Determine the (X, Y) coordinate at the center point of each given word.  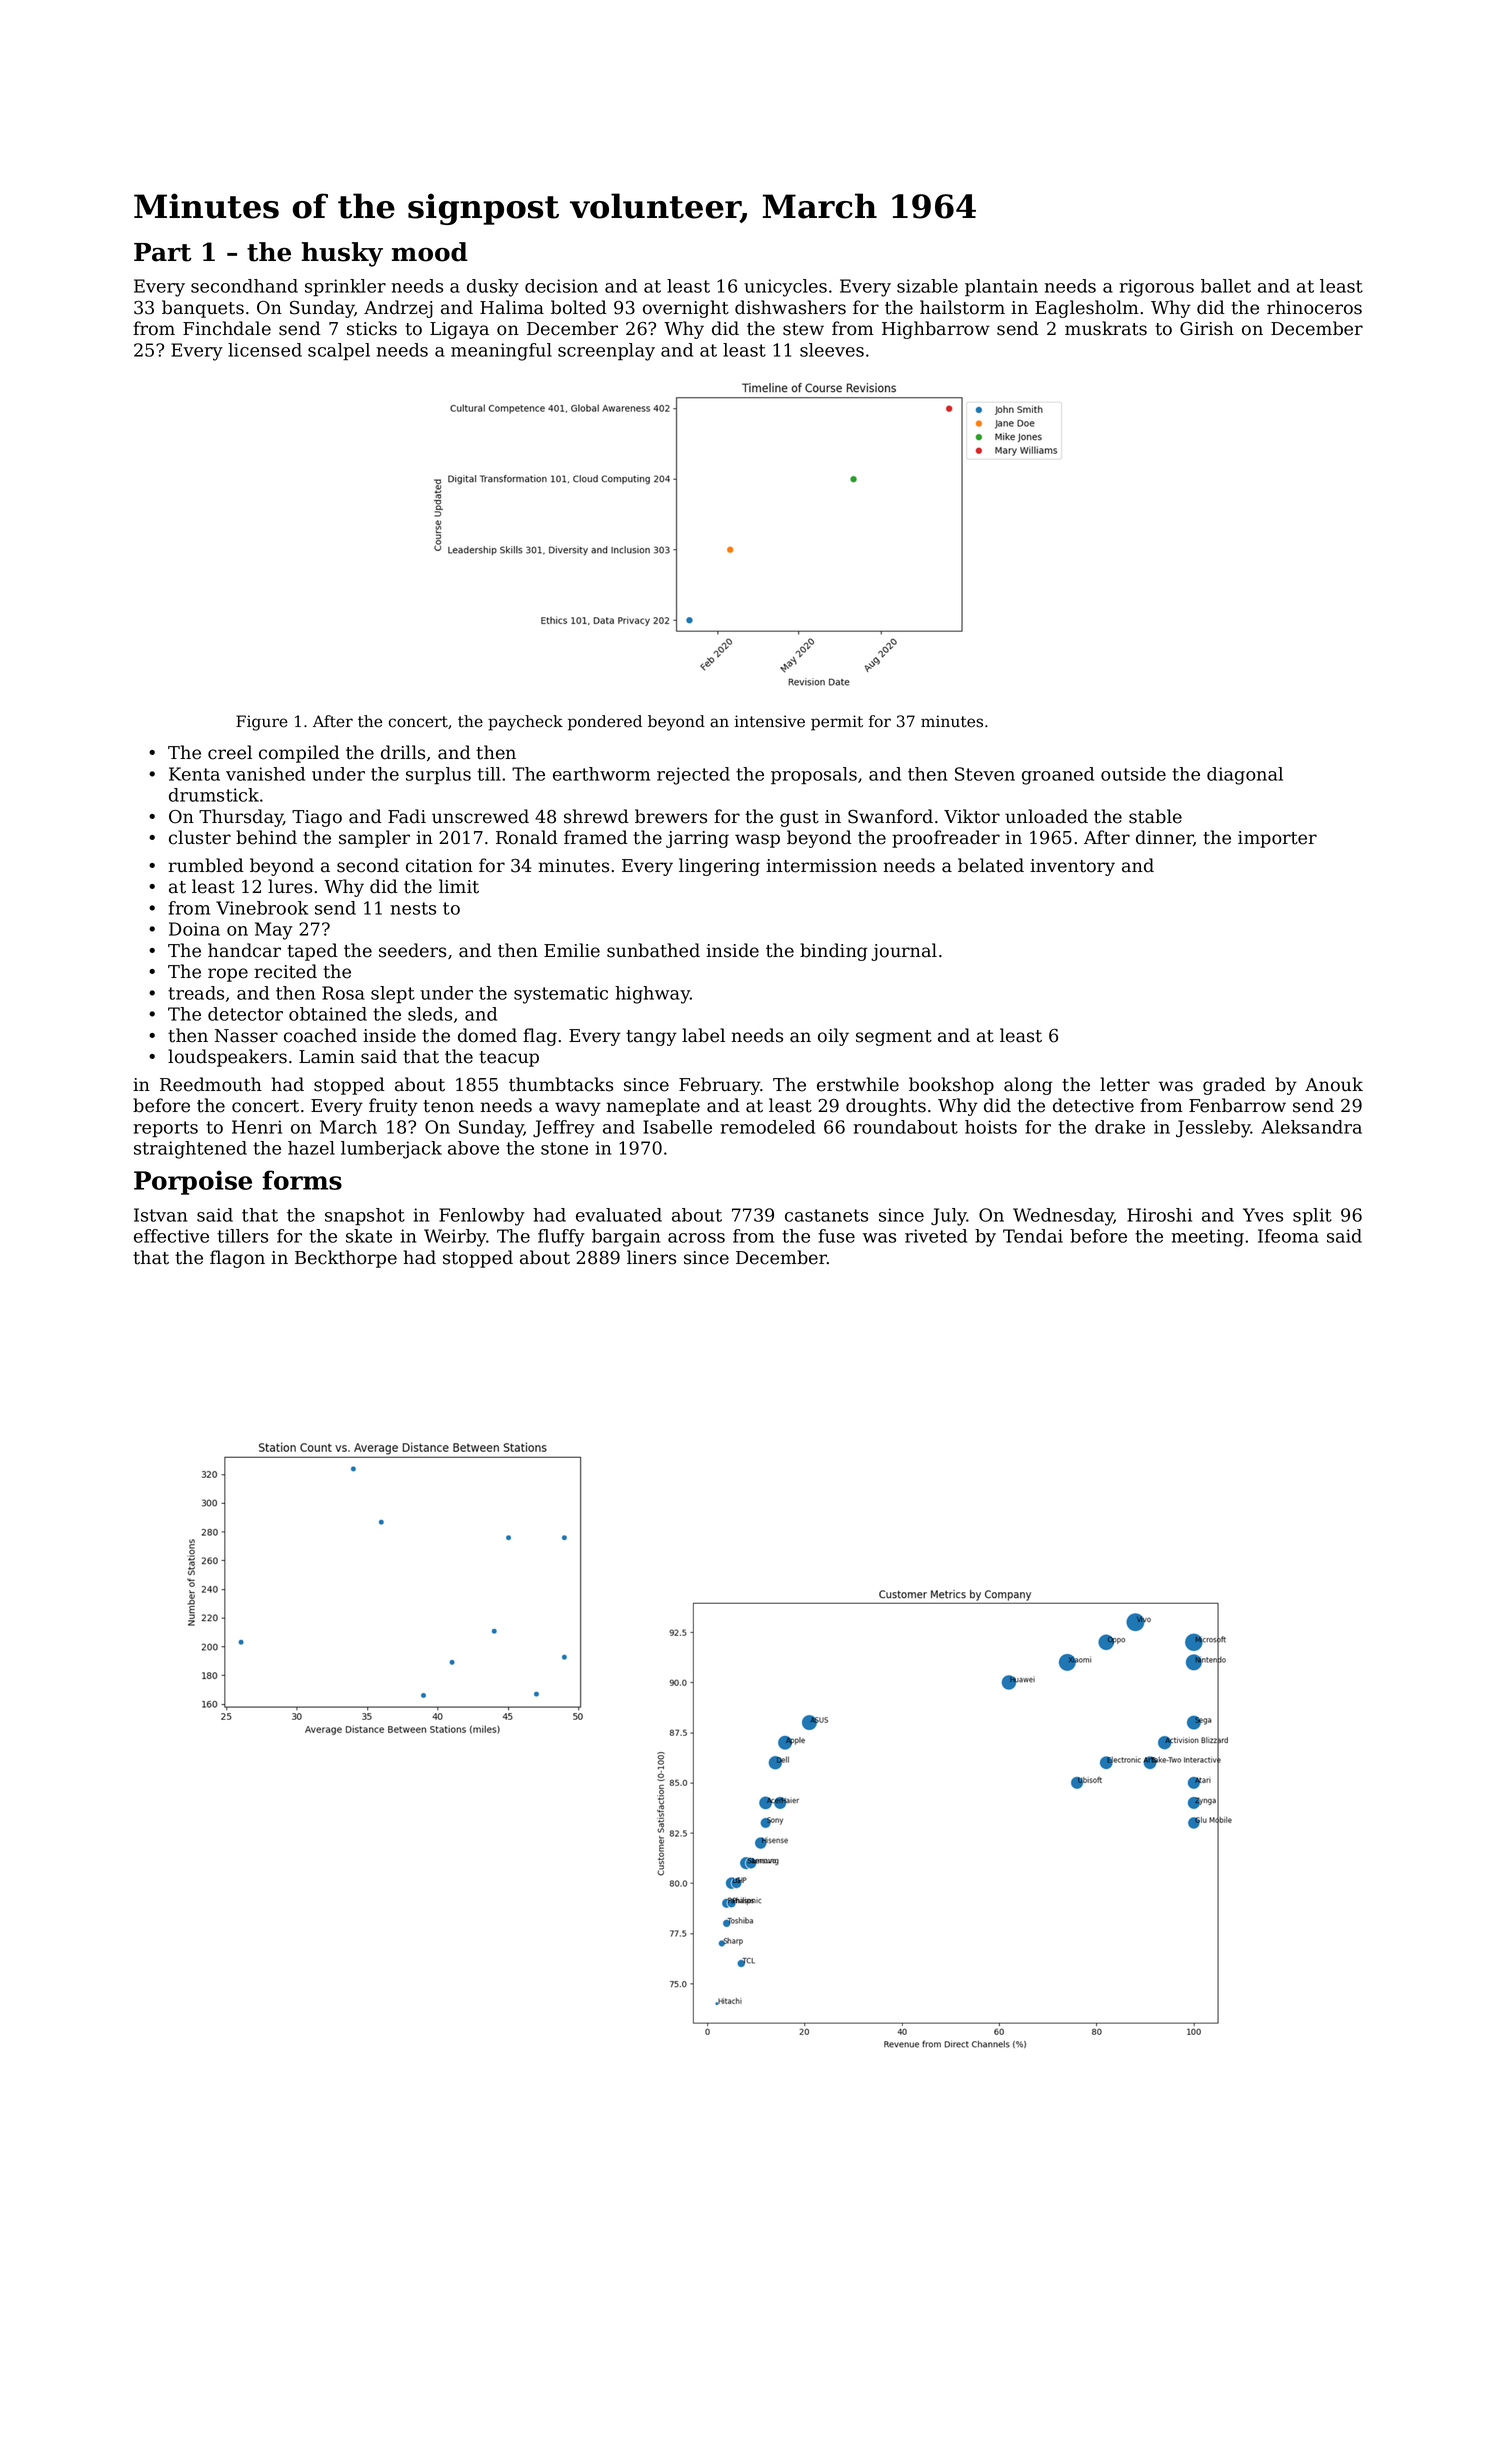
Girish (1207, 328)
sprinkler (345, 288)
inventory (1072, 867)
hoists (991, 1127)
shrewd (596, 816)
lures (290, 886)
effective (171, 1236)
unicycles (785, 288)
